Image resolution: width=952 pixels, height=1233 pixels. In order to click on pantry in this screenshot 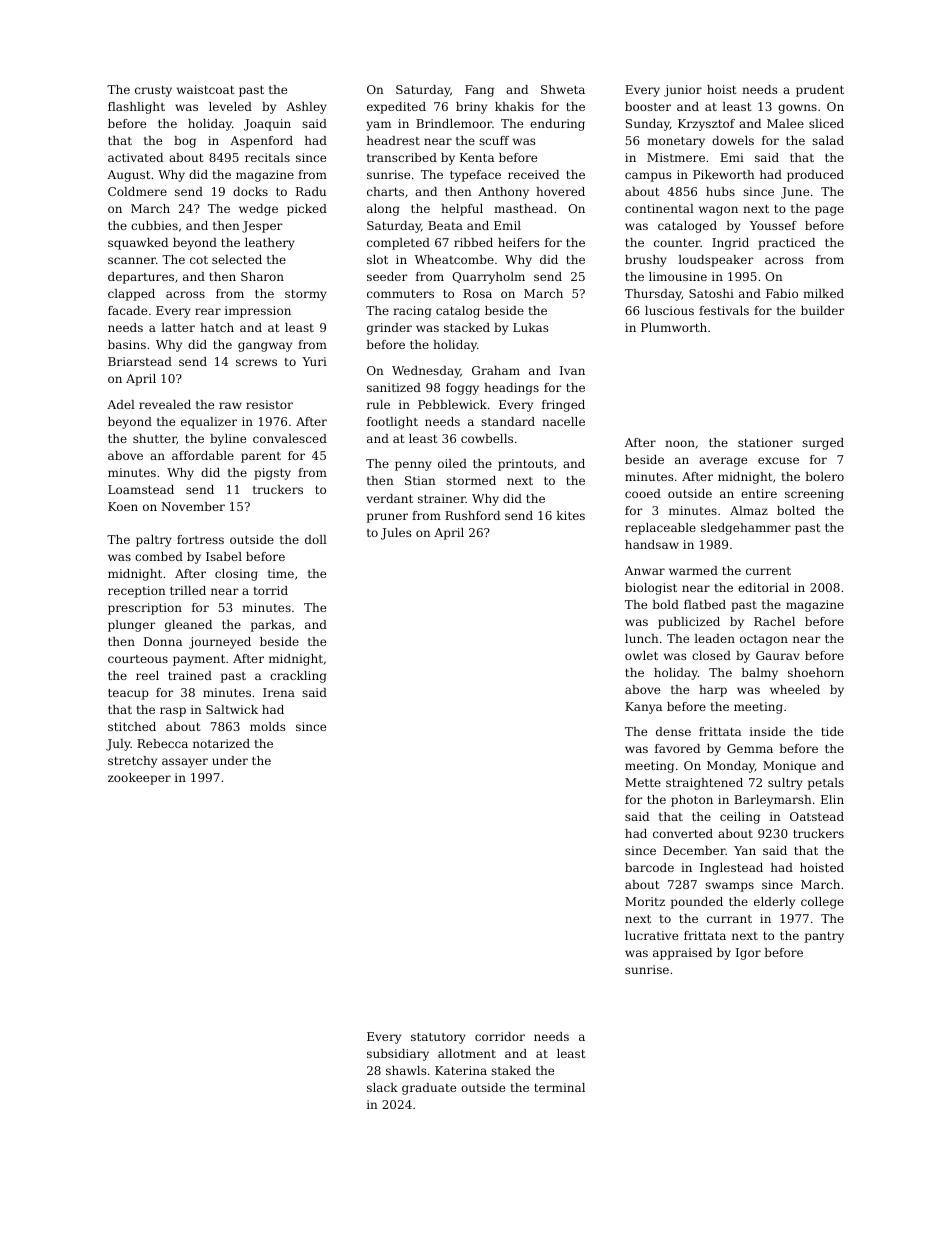, I will do `click(824, 937)`.
